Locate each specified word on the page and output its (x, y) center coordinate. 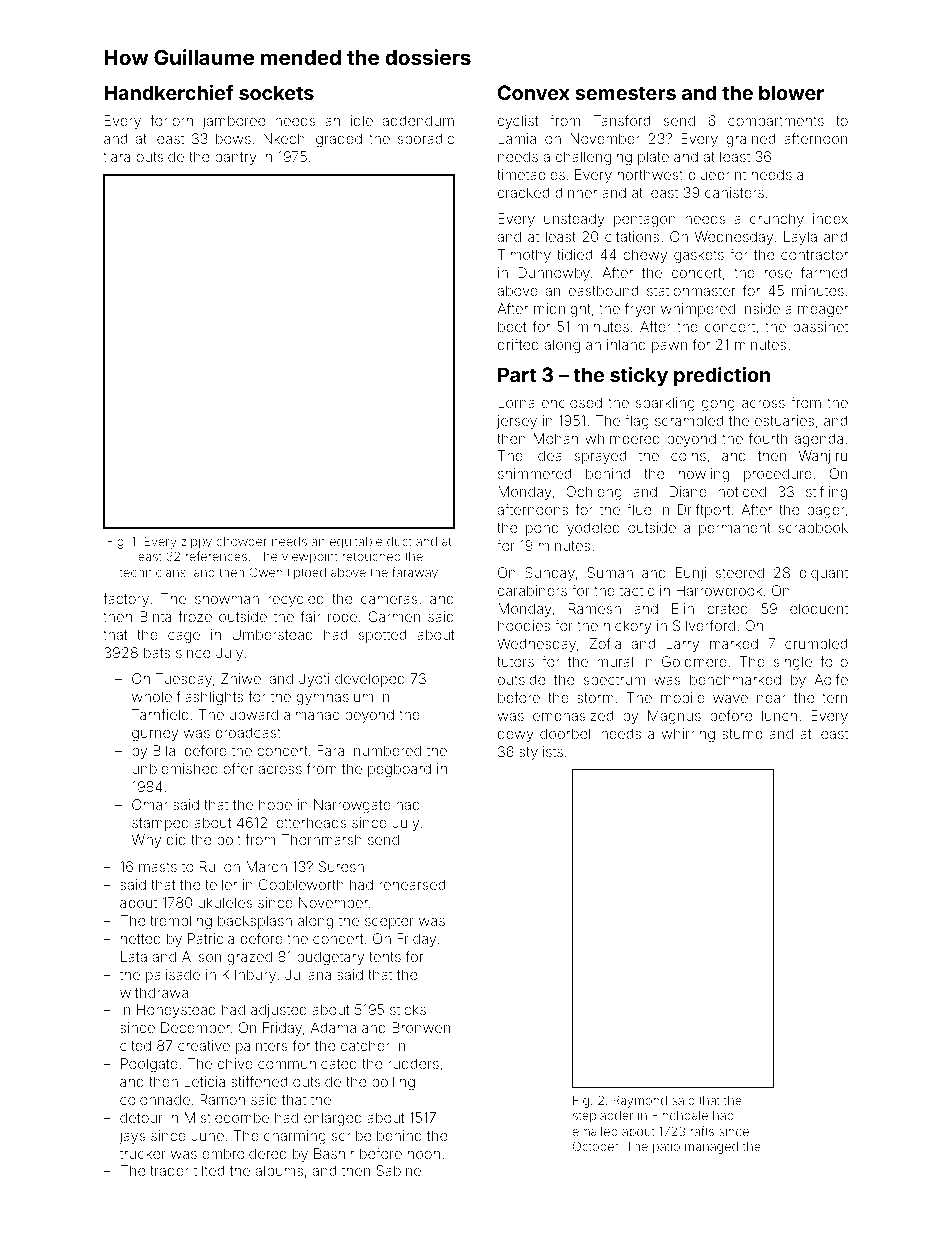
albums (279, 1170)
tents (385, 957)
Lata (134, 956)
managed (711, 1148)
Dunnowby (554, 274)
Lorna (516, 402)
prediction (722, 376)
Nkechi (285, 138)
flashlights (210, 698)
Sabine (398, 1170)
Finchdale (680, 1115)
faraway (415, 573)
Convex (534, 92)
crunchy (777, 220)
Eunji (691, 574)
